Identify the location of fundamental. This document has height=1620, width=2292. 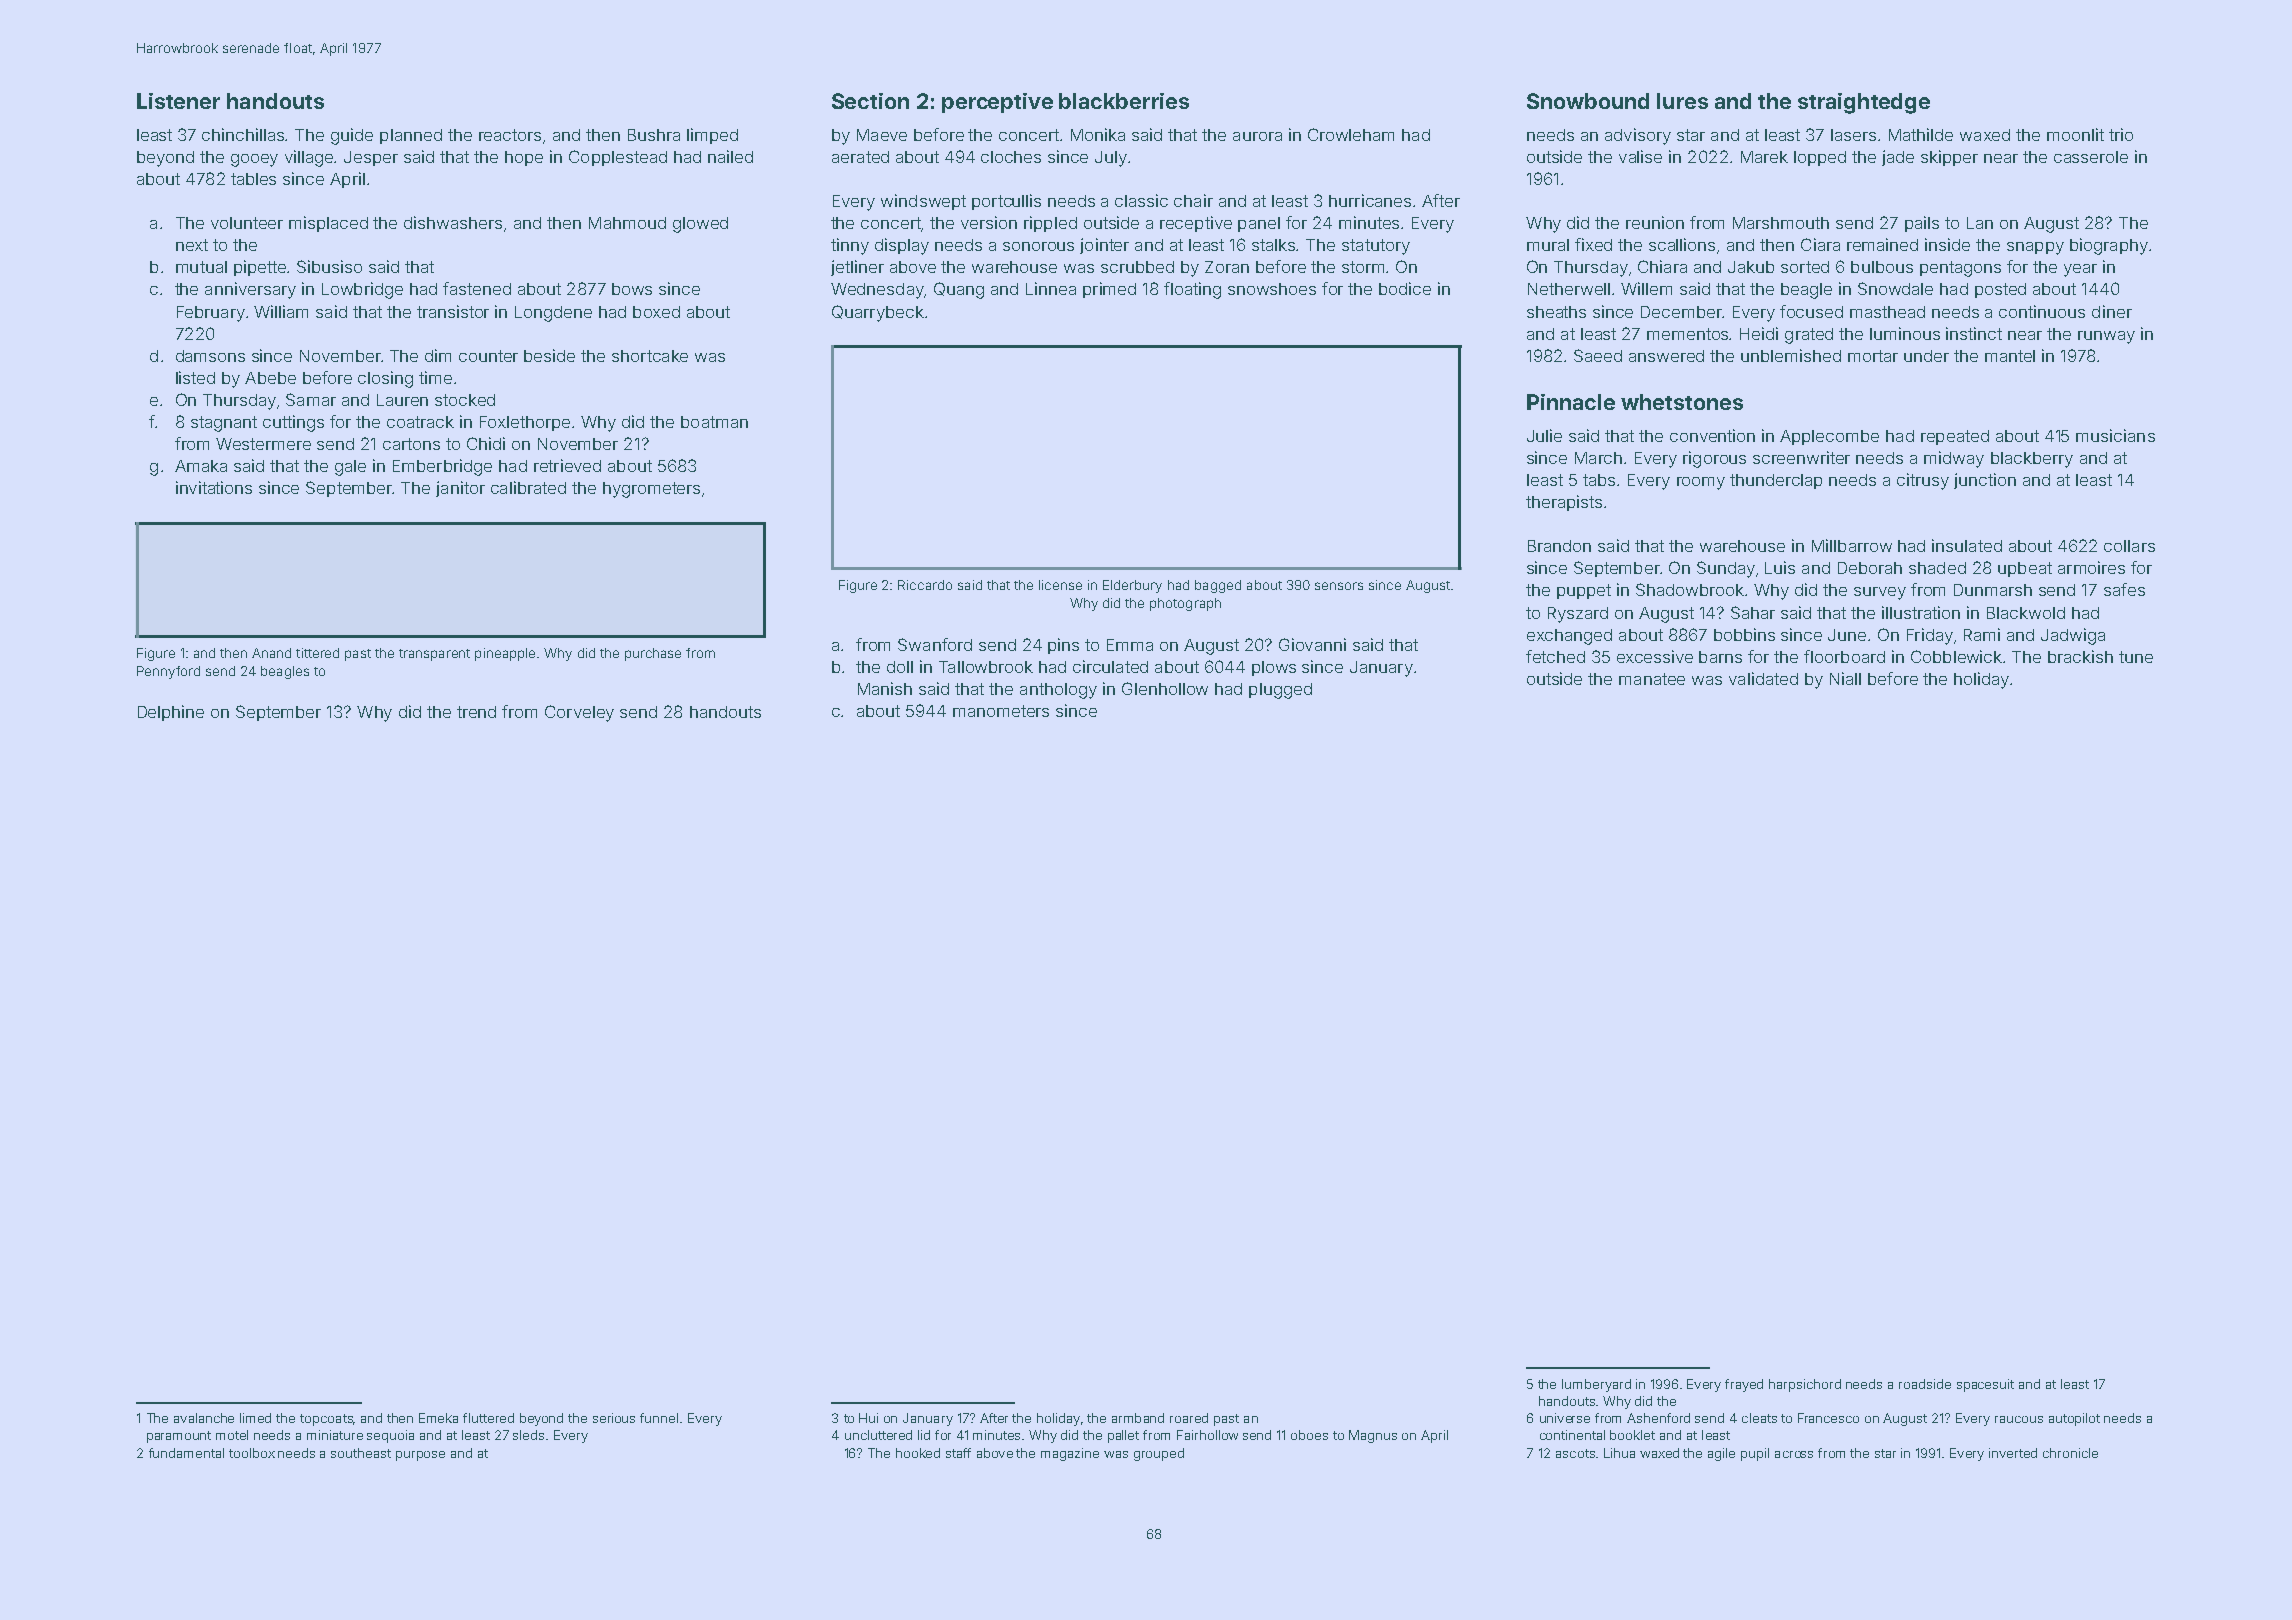
(186, 1453).
